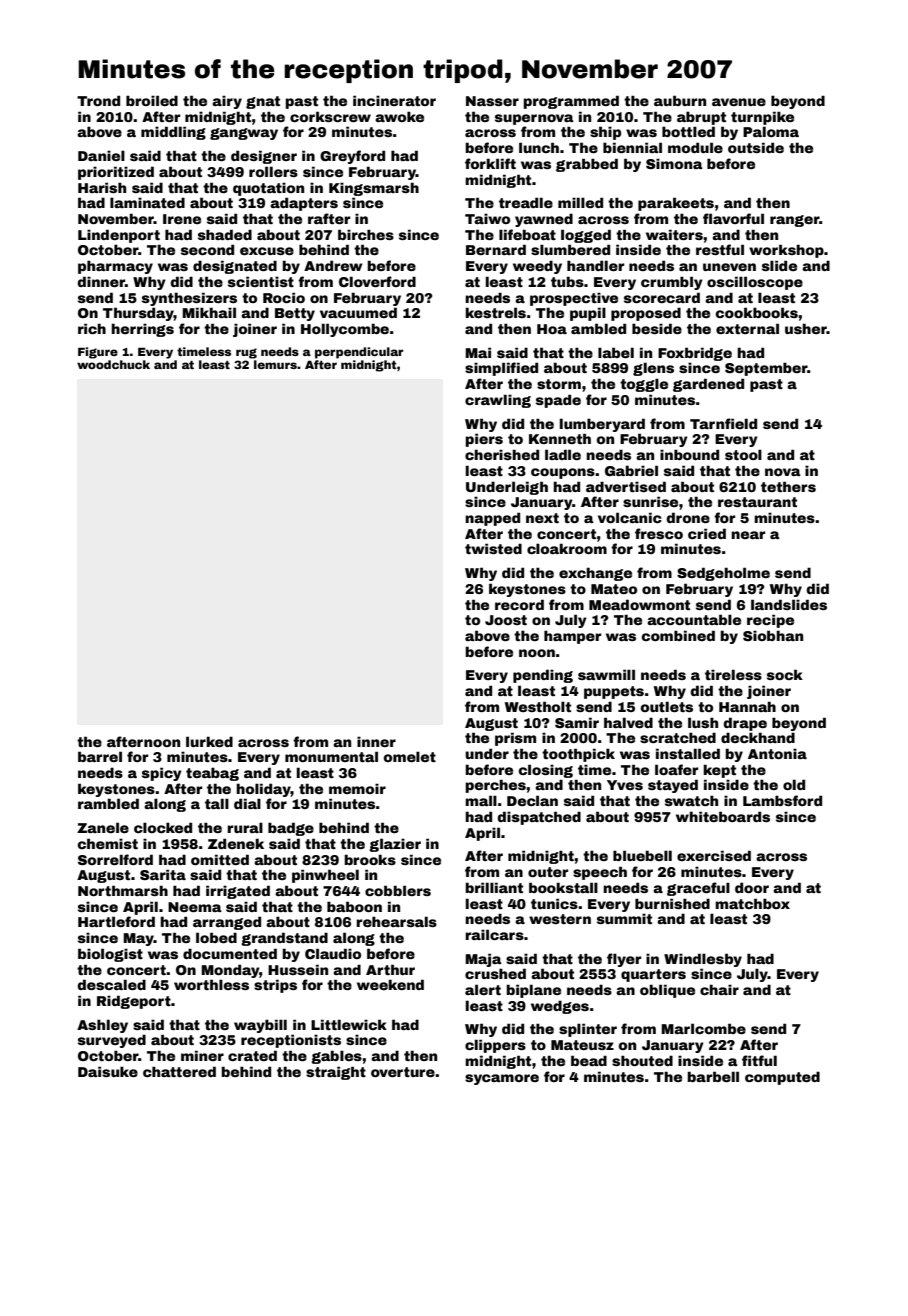  What do you see at coordinates (357, 788) in the image?
I see `memoir` at bounding box center [357, 788].
